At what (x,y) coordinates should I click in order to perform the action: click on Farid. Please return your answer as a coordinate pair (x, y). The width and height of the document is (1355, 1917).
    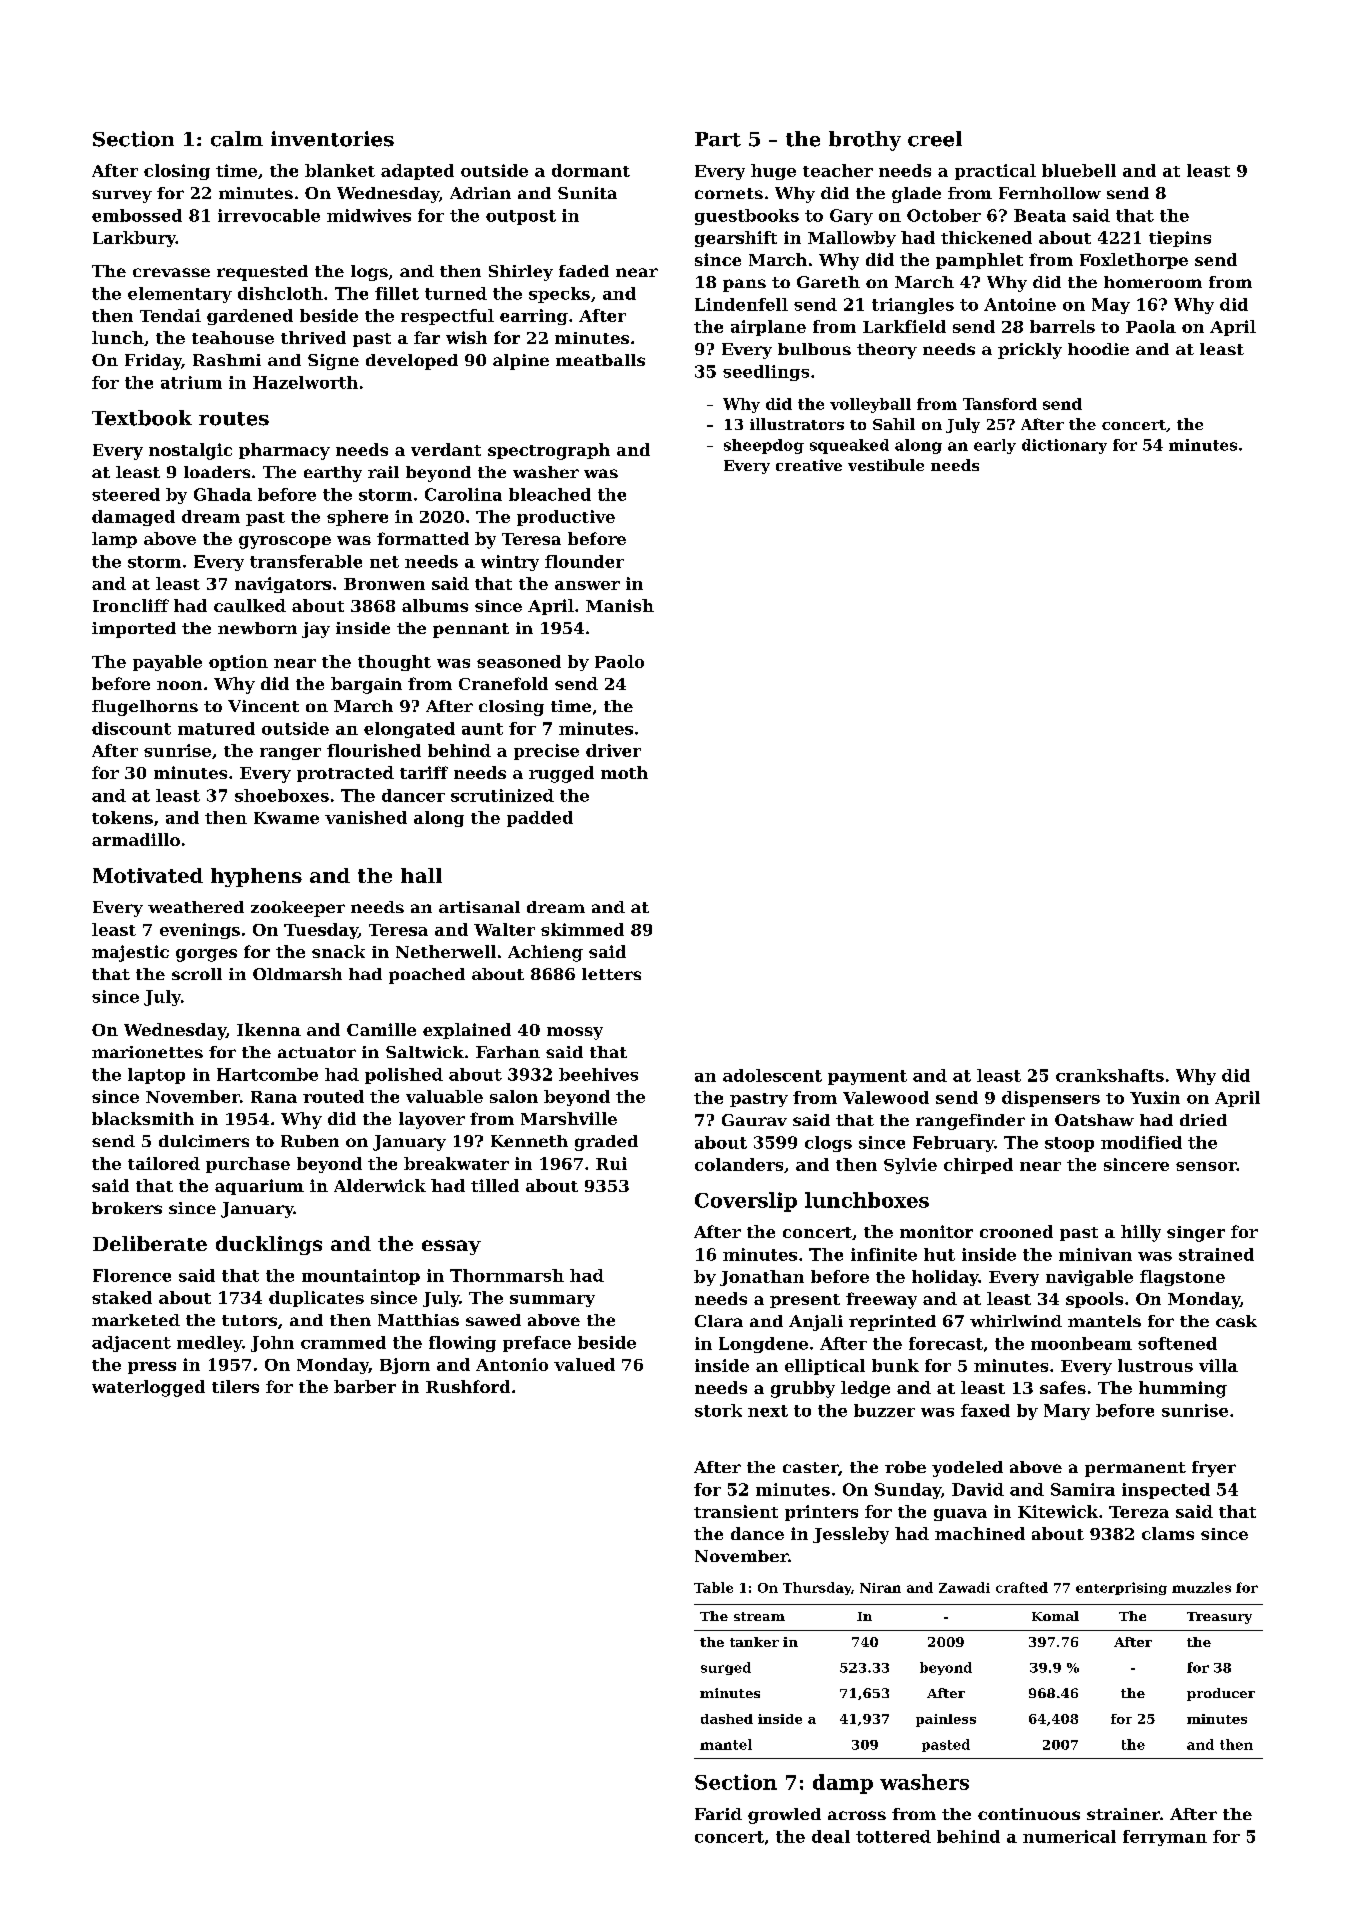
    Looking at the image, I should click on (718, 1814).
